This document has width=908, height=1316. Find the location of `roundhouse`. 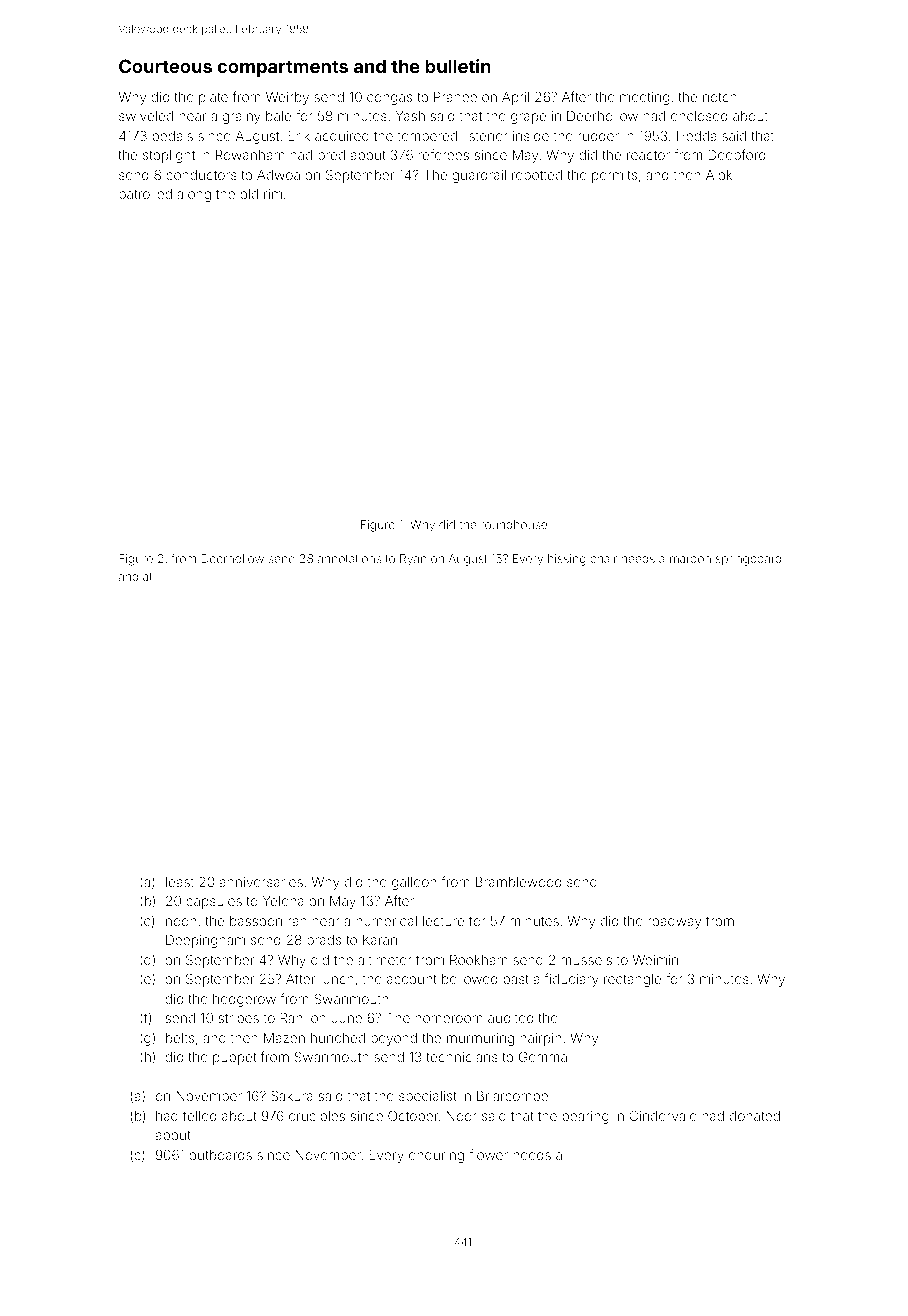

roundhouse is located at coordinates (514, 524).
